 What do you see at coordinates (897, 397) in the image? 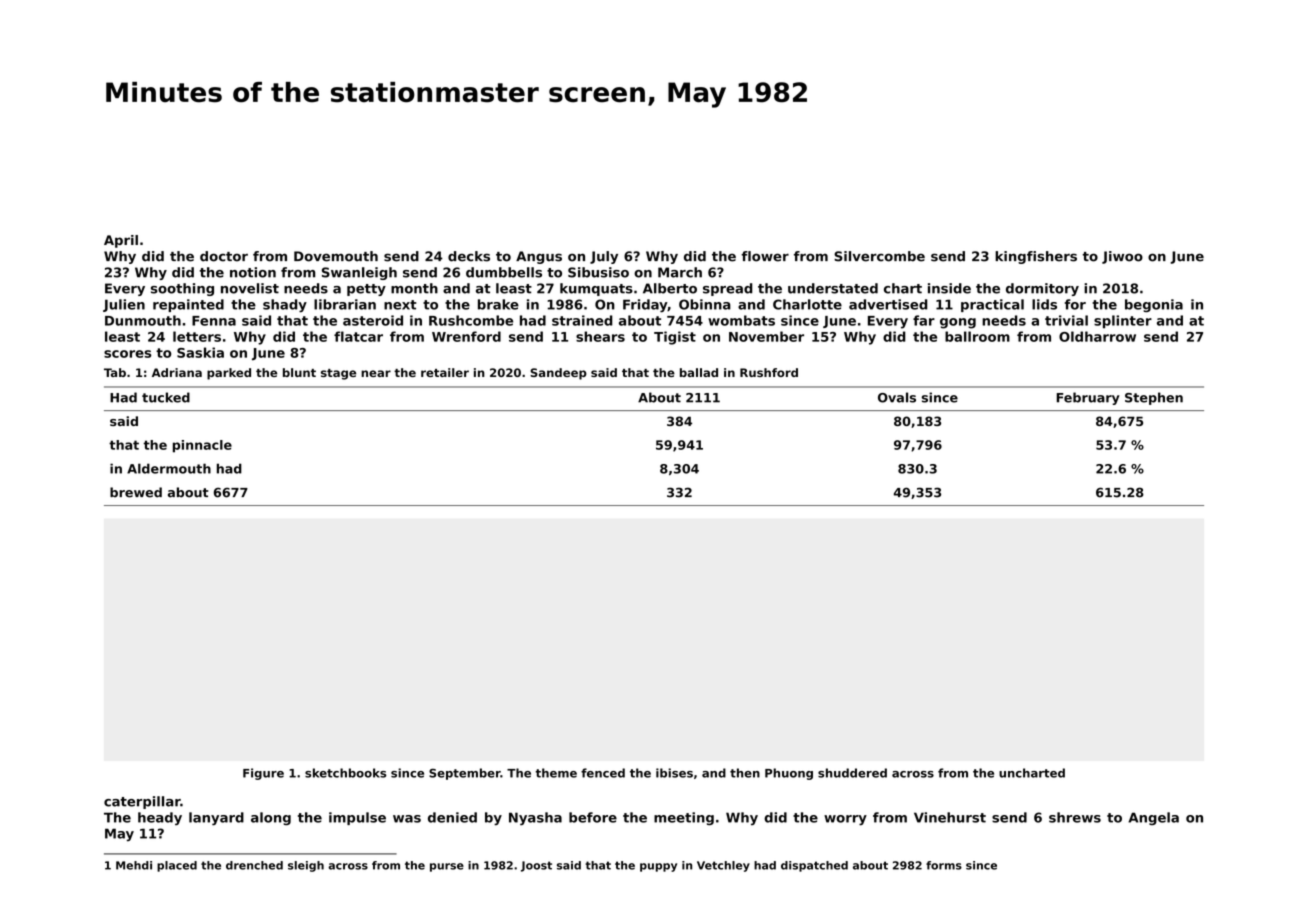
I see `Ovals` at bounding box center [897, 397].
